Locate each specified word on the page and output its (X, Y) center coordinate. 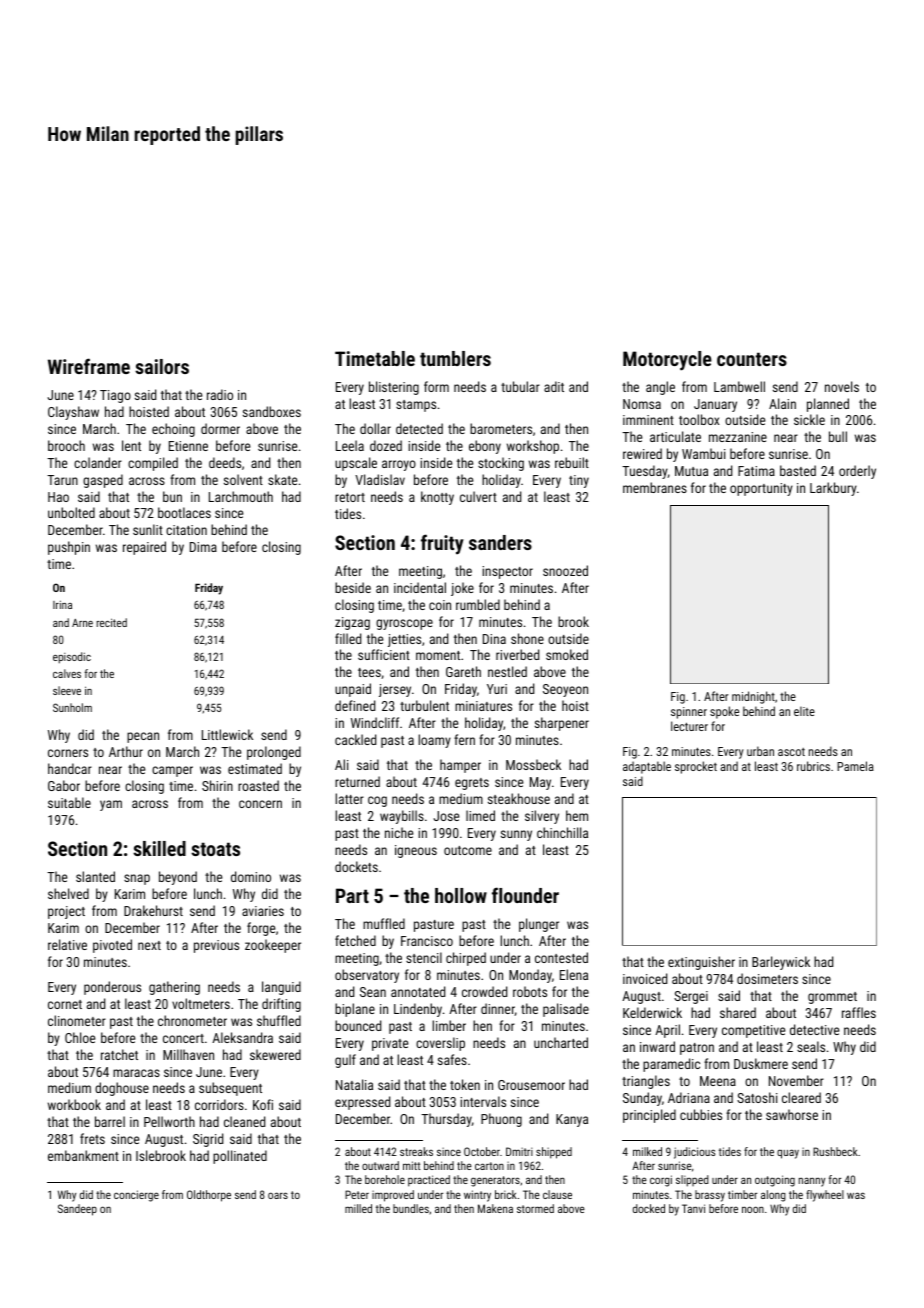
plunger (539, 925)
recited (111, 622)
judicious (694, 1153)
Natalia (354, 1084)
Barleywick (781, 963)
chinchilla (562, 832)
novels (842, 386)
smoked (567, 654)
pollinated (240, 1157)
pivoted (112, 946)
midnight (753, 697)
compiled (153, 464)
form (436, 386)
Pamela (855, 766)
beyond (178, 878)
